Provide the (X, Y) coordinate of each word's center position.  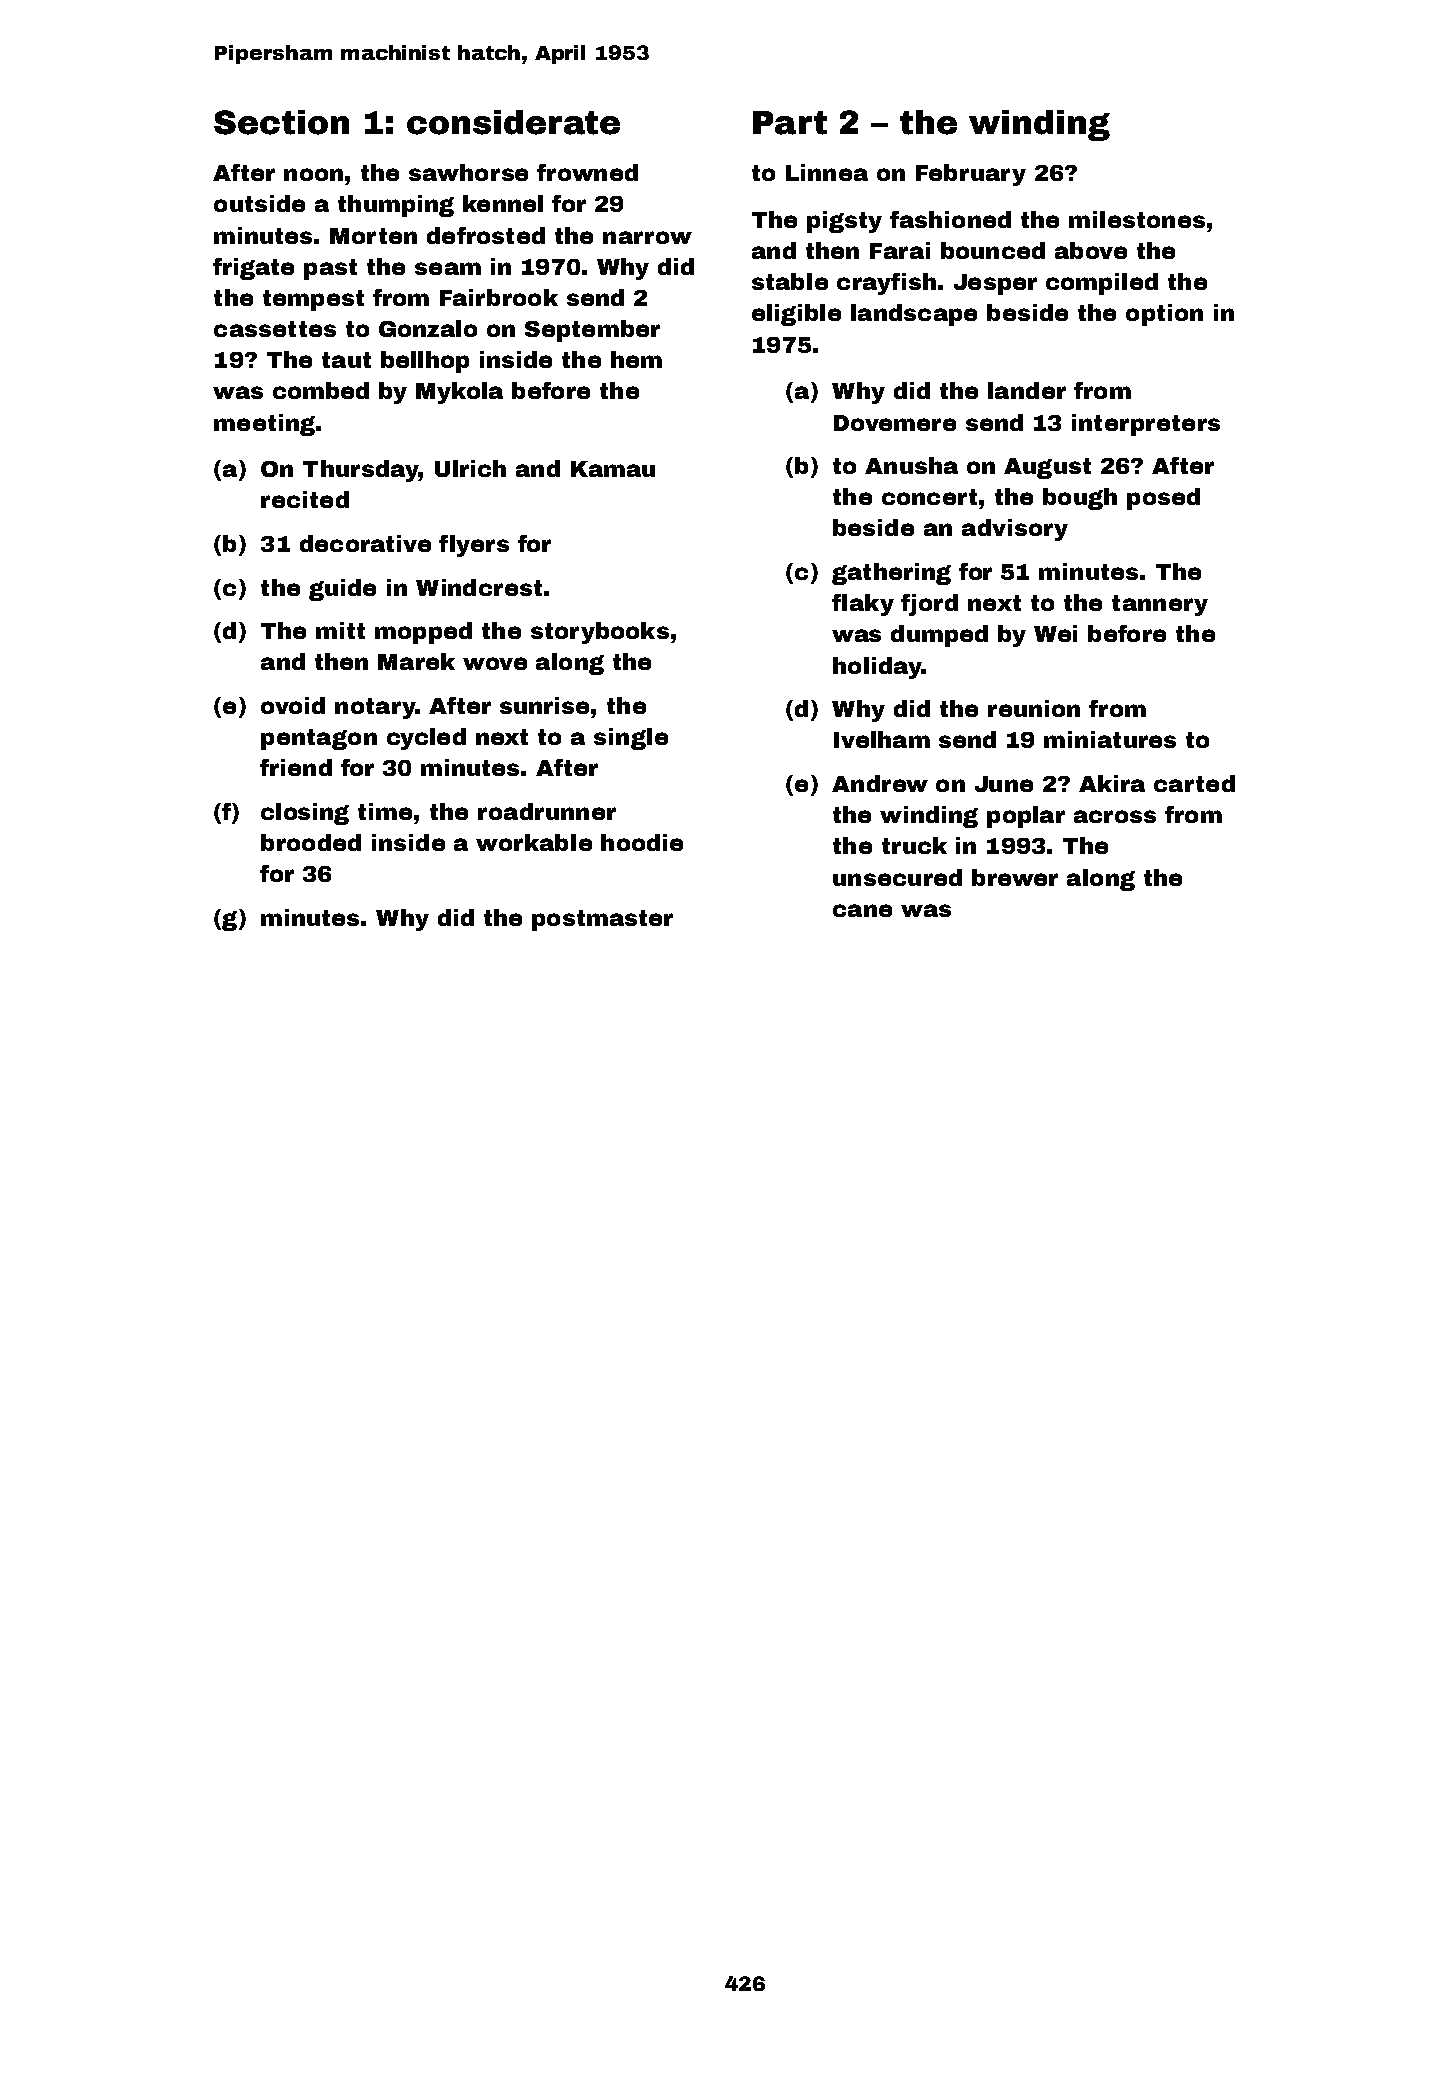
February (971, 175)
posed (1163, 499)
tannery (1160, 605)
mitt (340, 630)
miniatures (1110, 739)
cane (862, 910)
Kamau (613, 469)
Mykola (459, 393)
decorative (365, 543)
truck (914, 845)
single (631, 739)
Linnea (827, 172)
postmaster (602, 920)
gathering (891, 574)
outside (259, 203)
